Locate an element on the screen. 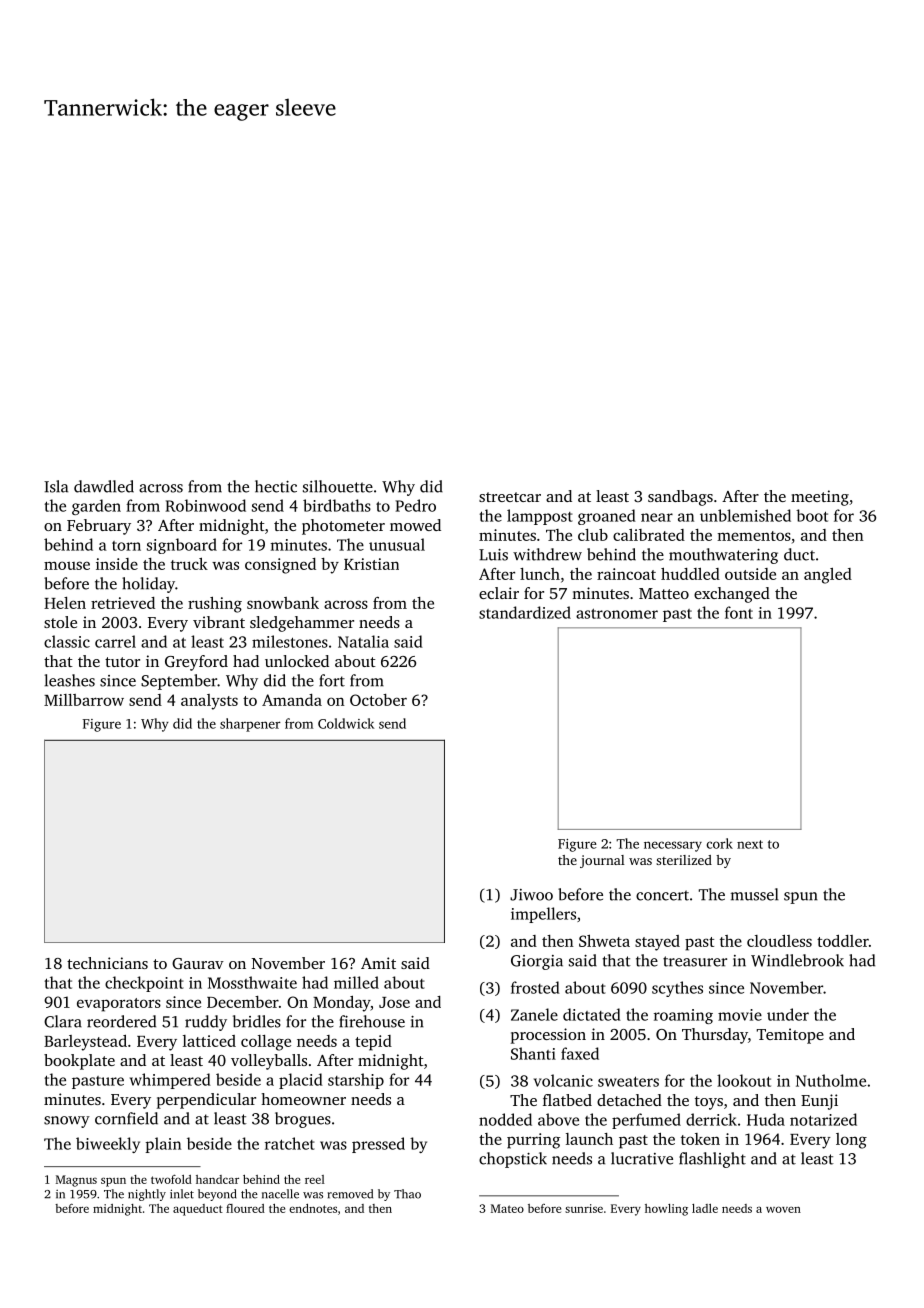 This screenshot has width=924, height=1308. meeting is located at coordinates (820, 498).
